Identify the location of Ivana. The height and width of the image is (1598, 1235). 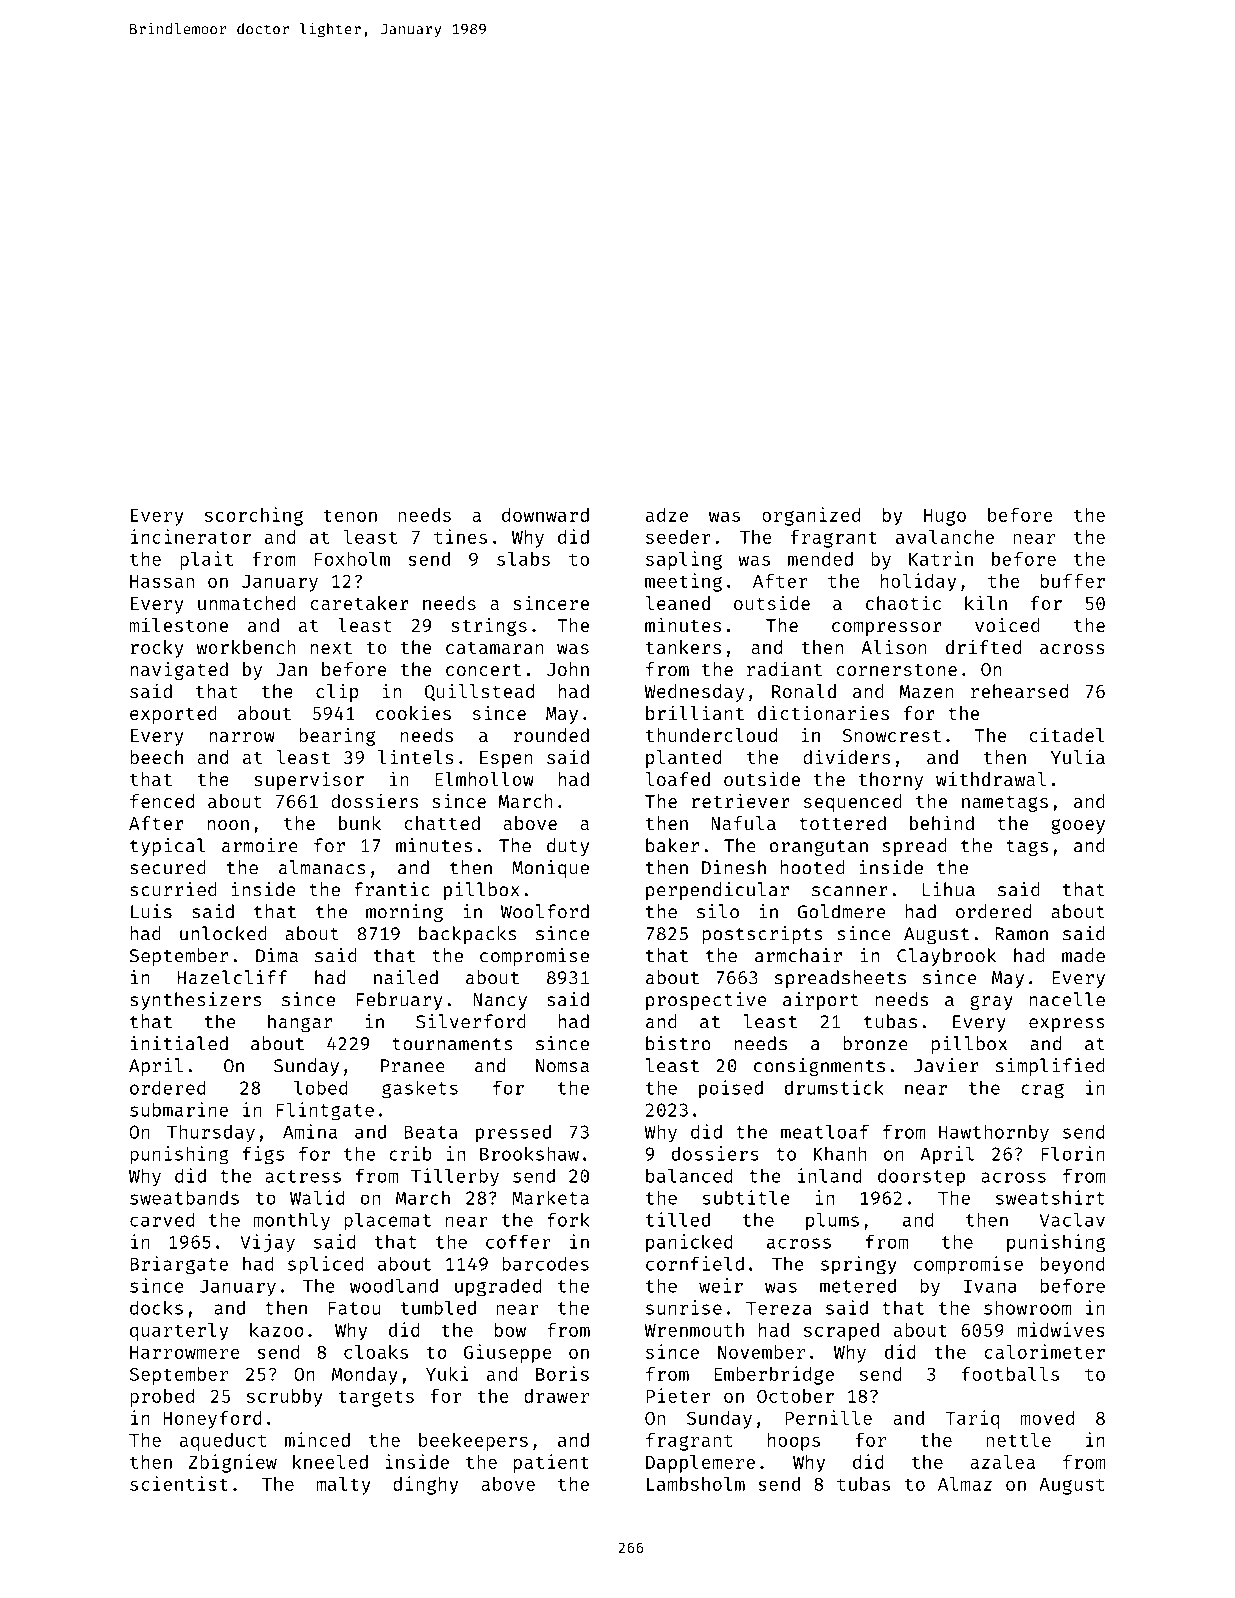
(990, 1286).
